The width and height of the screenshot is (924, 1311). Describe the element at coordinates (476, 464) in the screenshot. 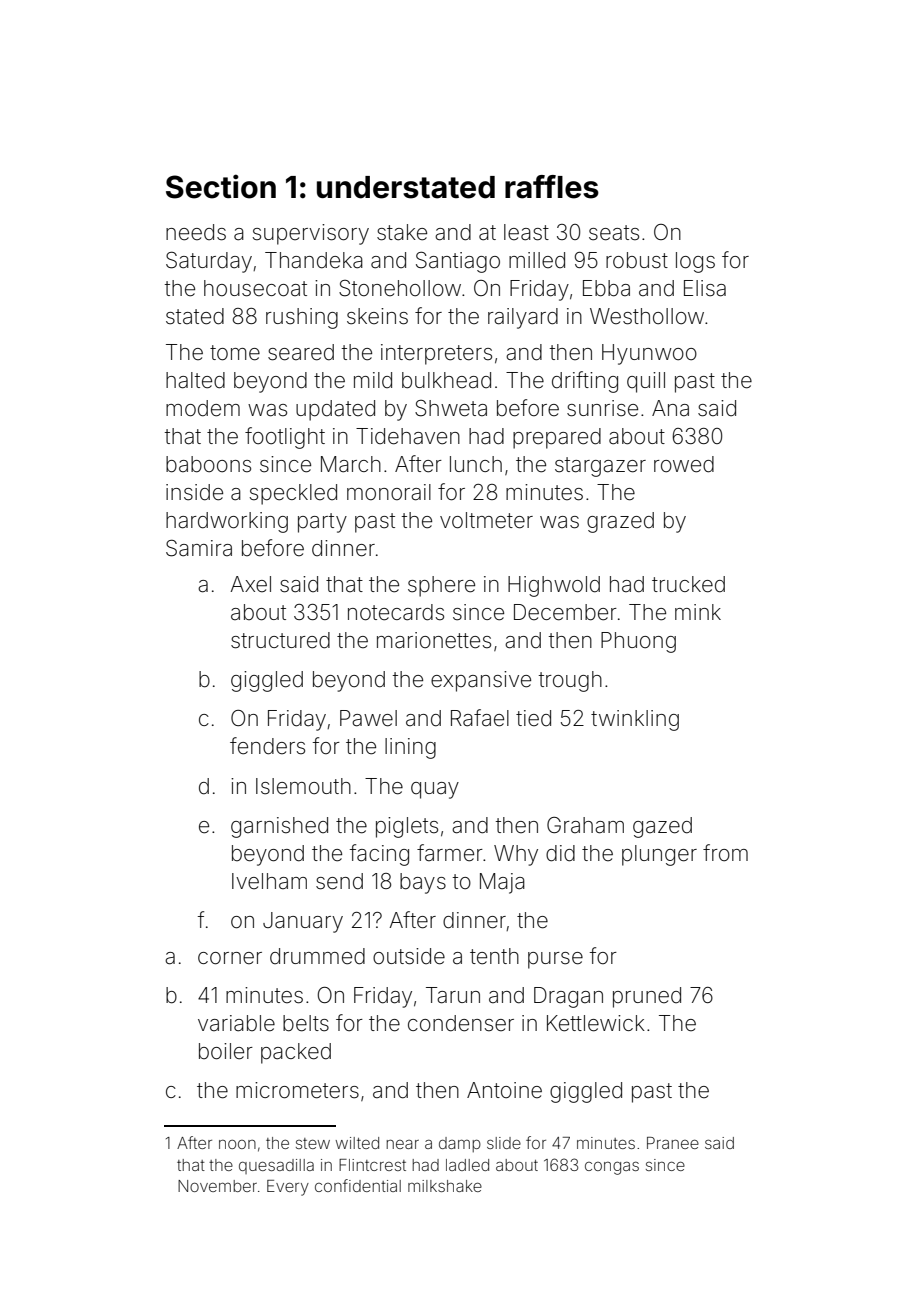

I see `lunch` at that location.
